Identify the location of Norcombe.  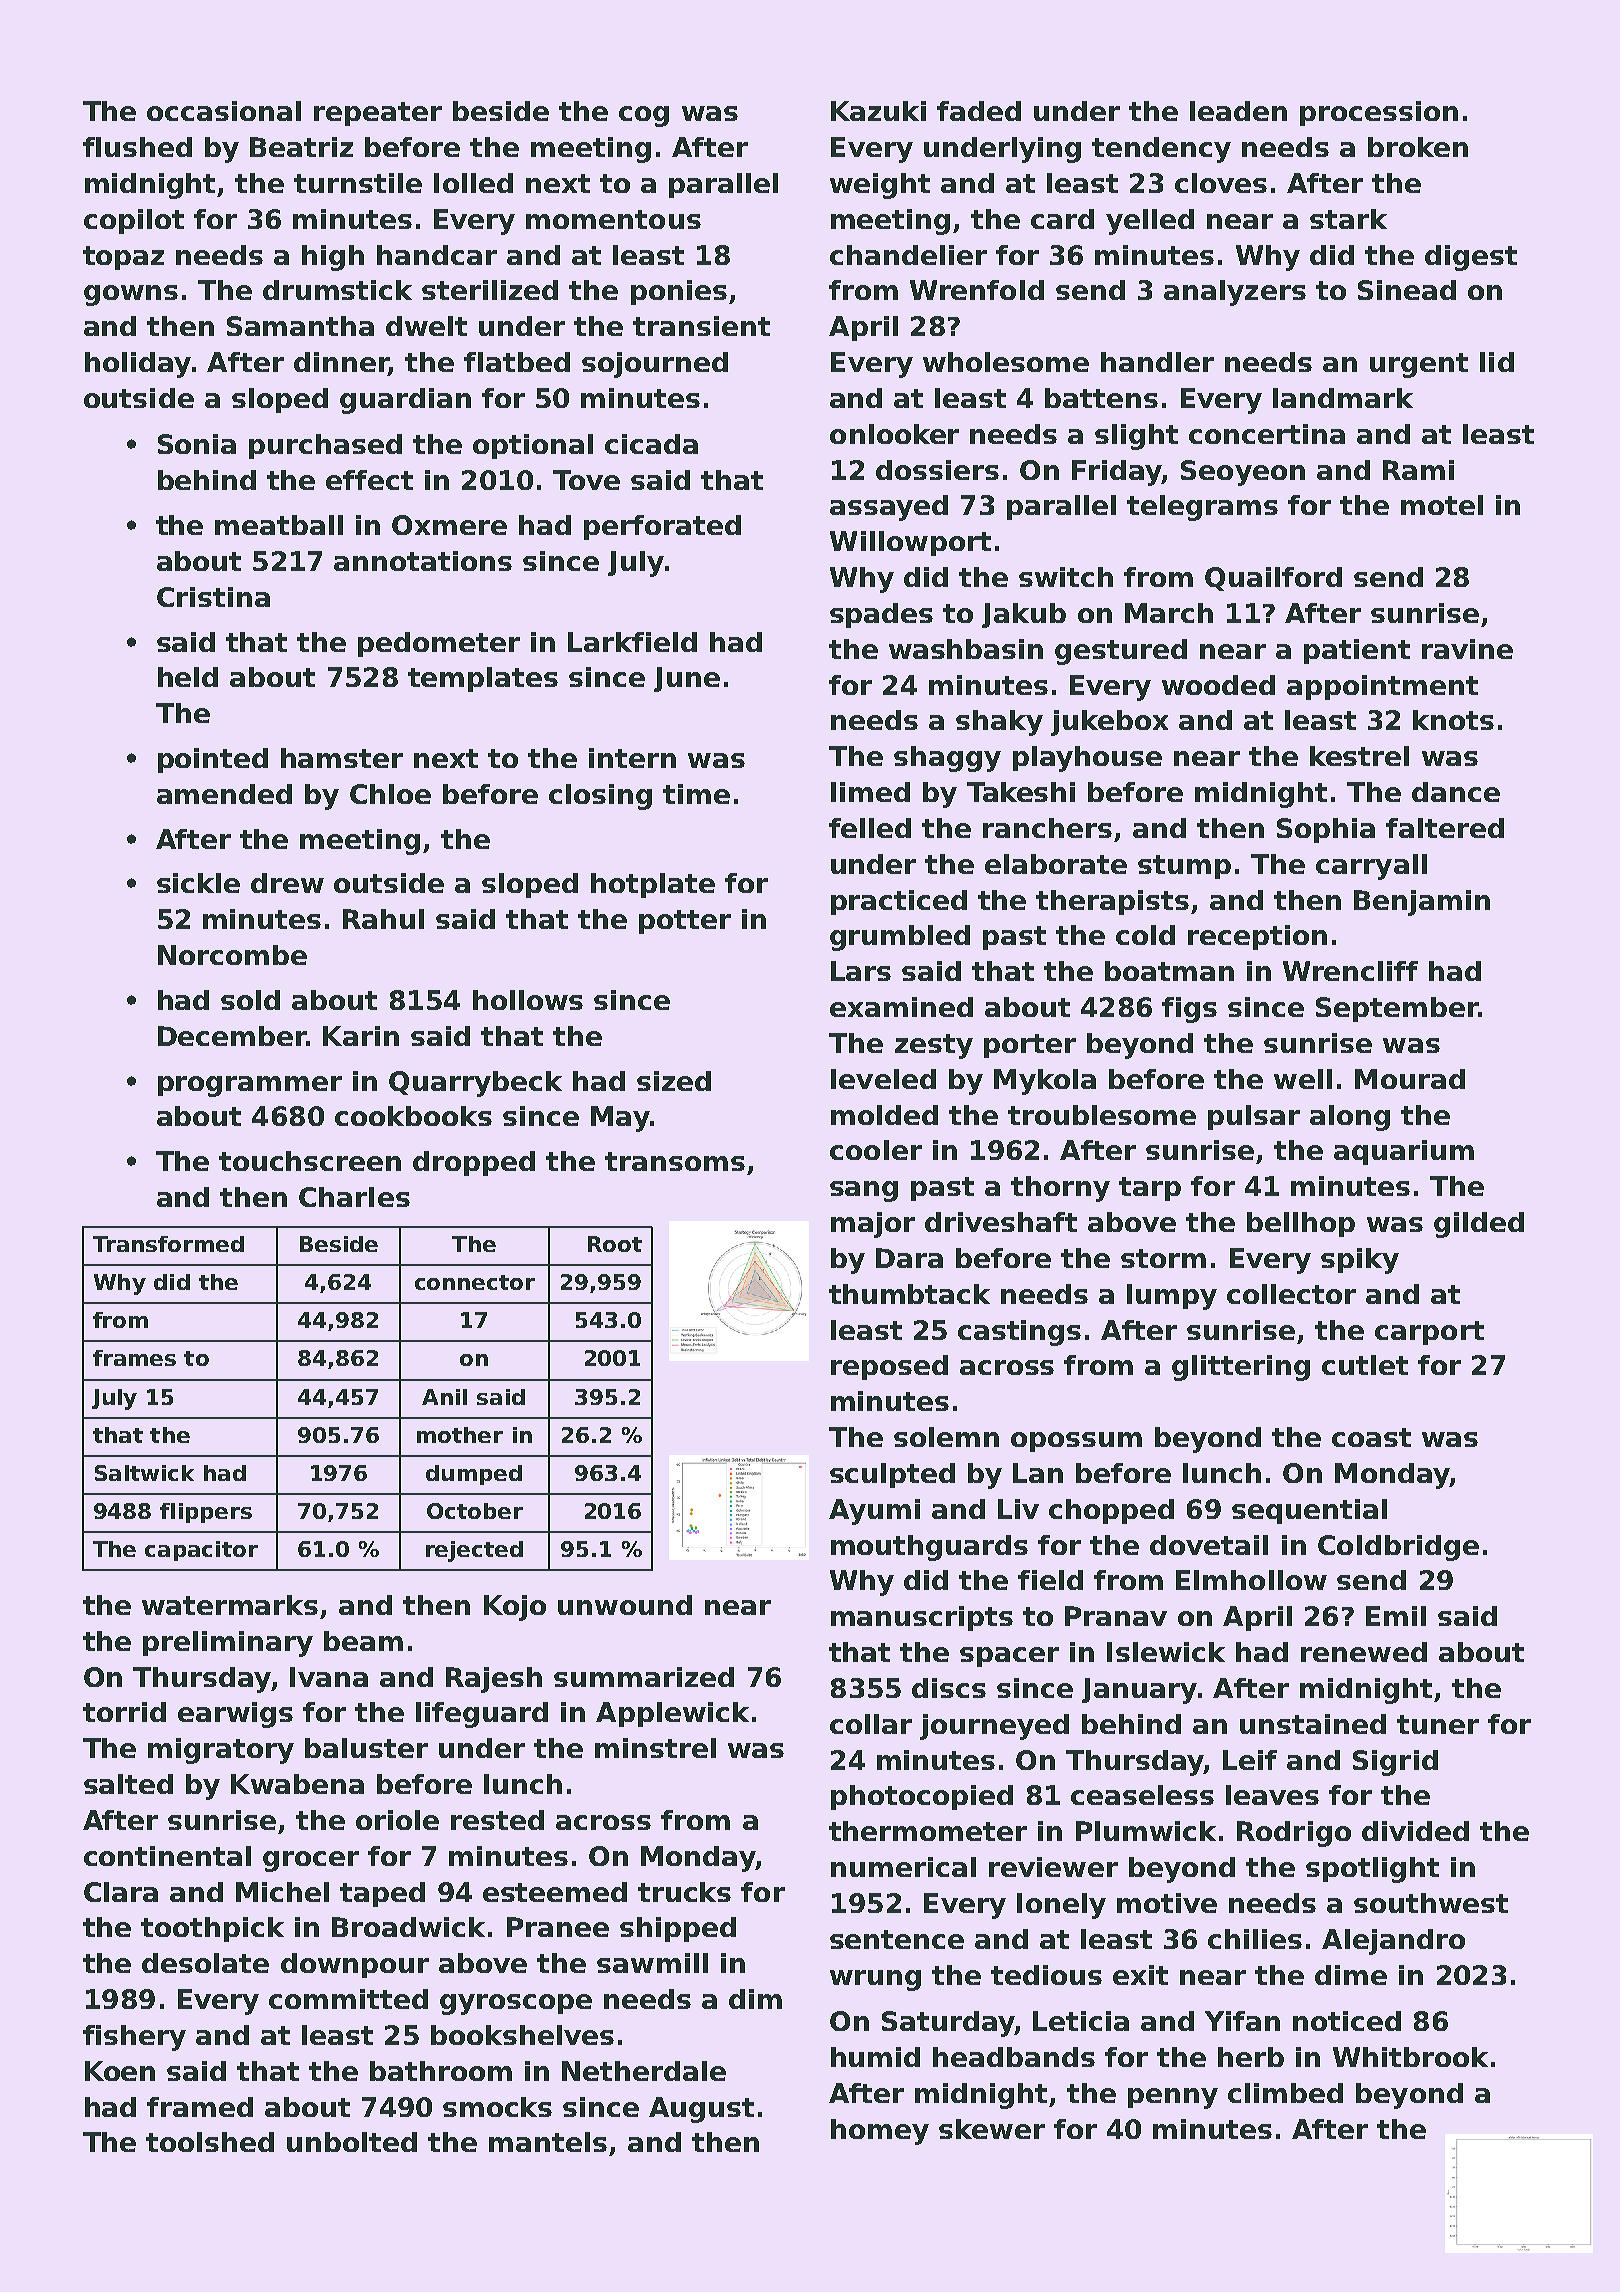
(232, 955).
